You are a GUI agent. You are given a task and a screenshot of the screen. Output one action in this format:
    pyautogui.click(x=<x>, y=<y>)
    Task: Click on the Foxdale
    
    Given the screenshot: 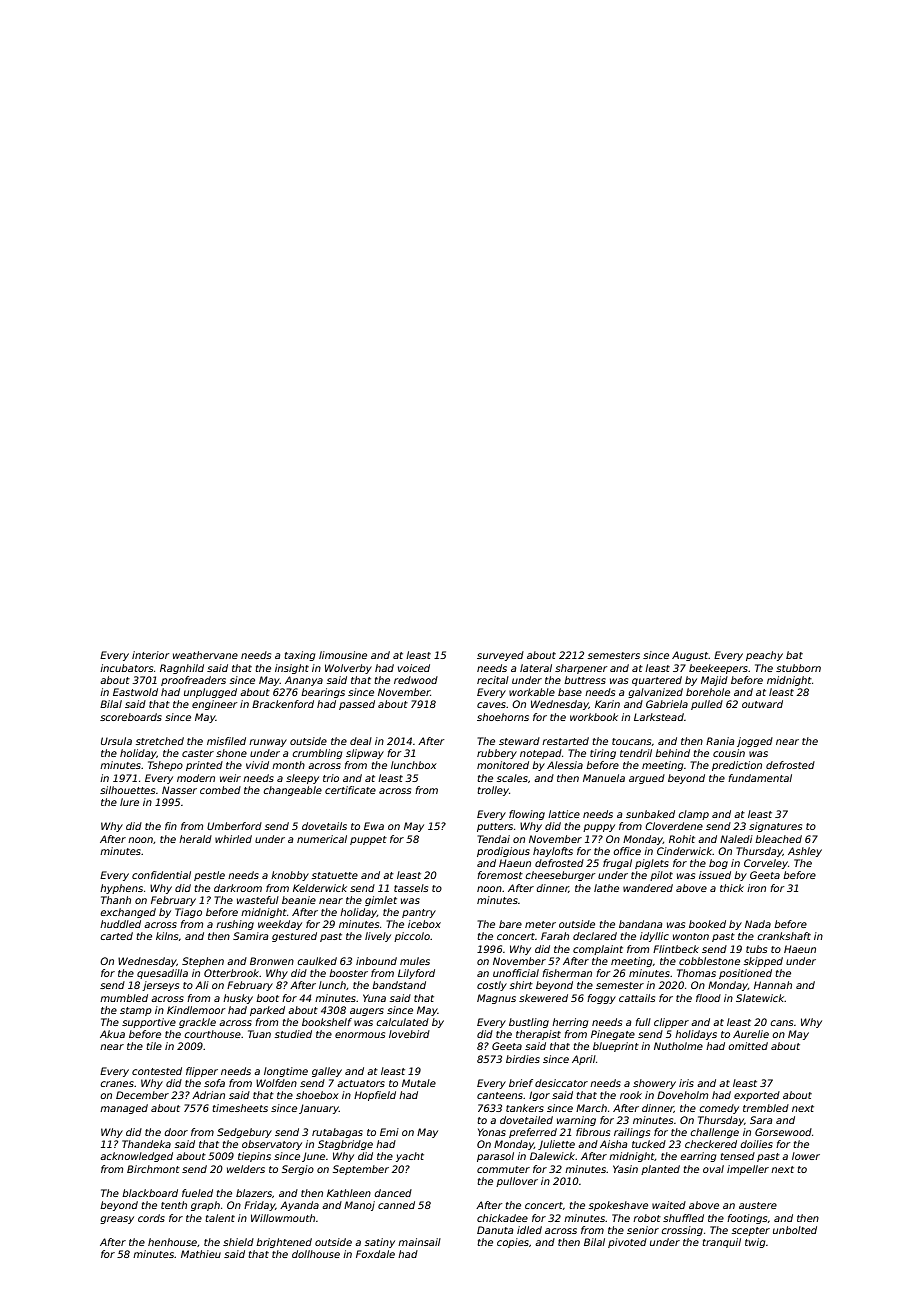 What is the action you would take?
    pyautogui.click(x=375, y=1254)
